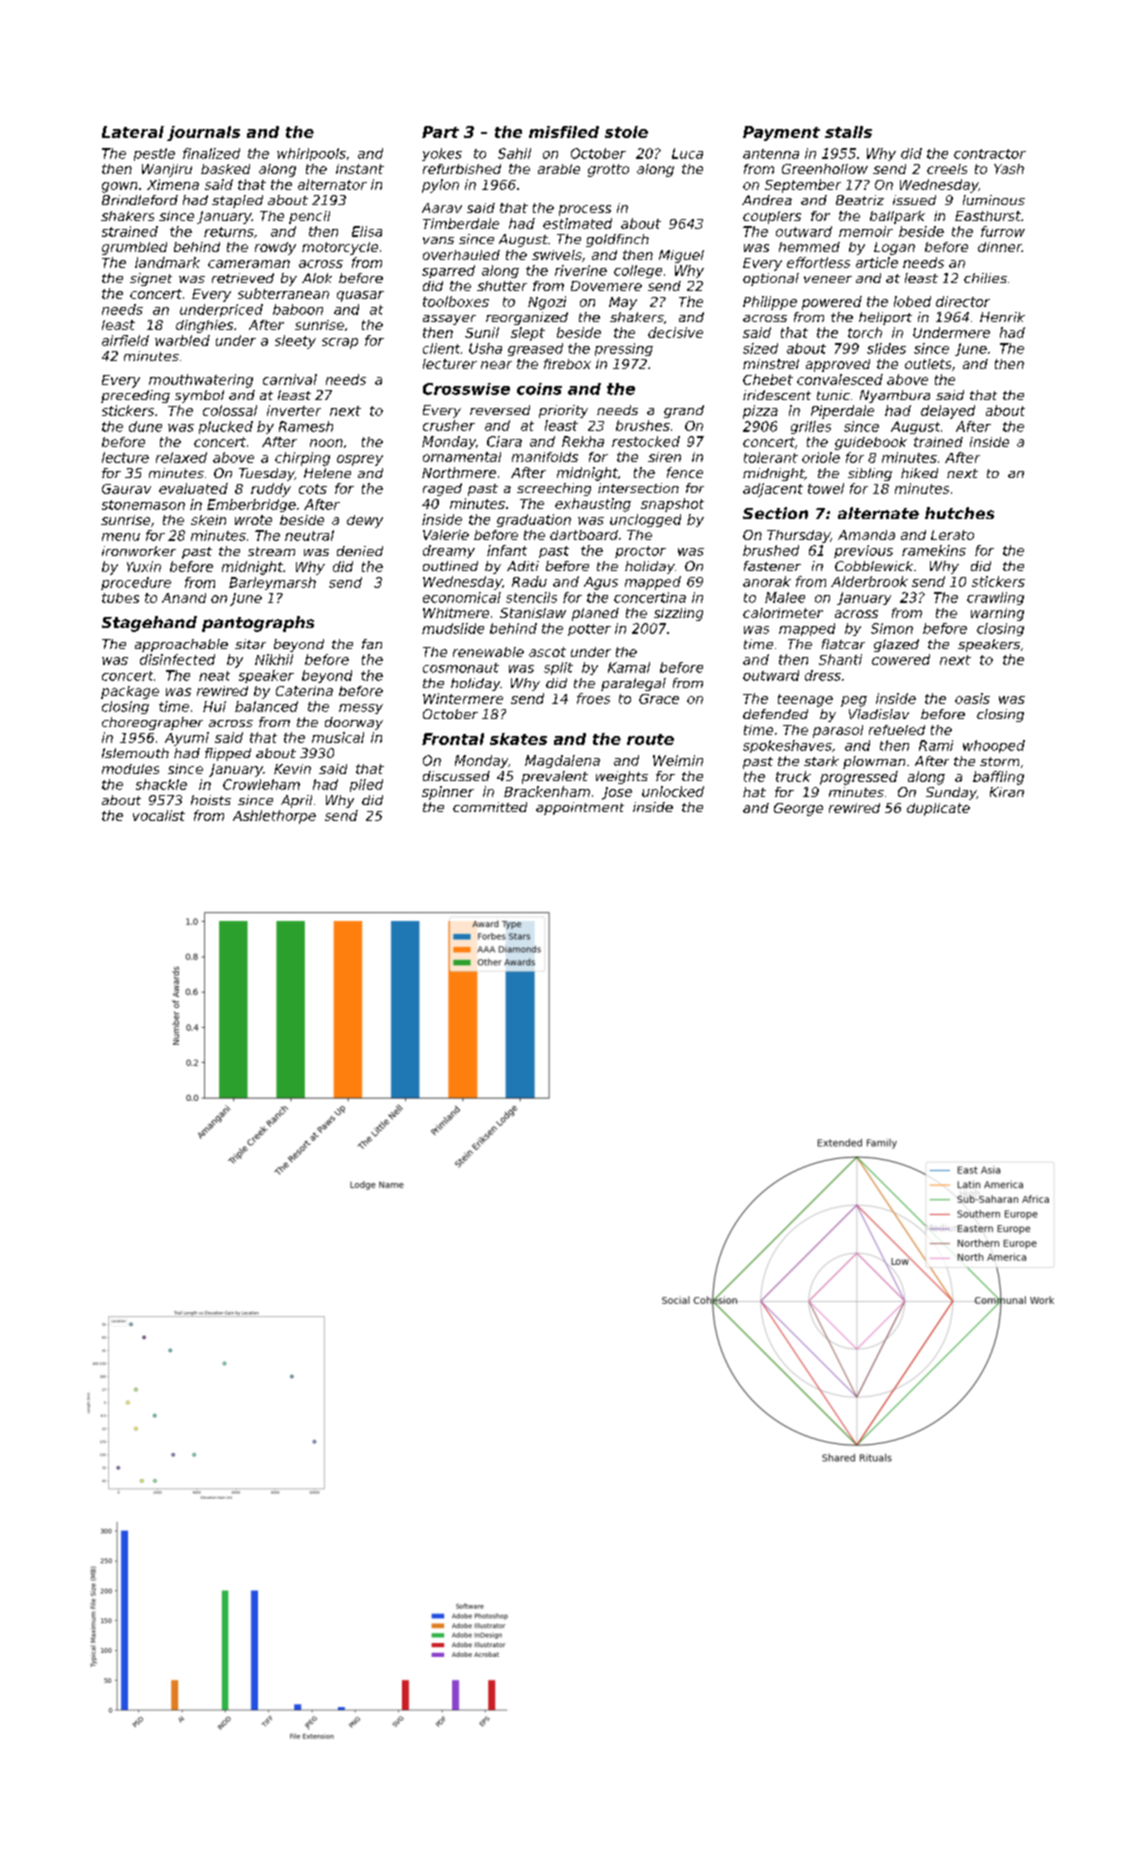 The width and height of the screenshot is (1126, 1855). I want to click on Greenhollow, so click(825, 169).
